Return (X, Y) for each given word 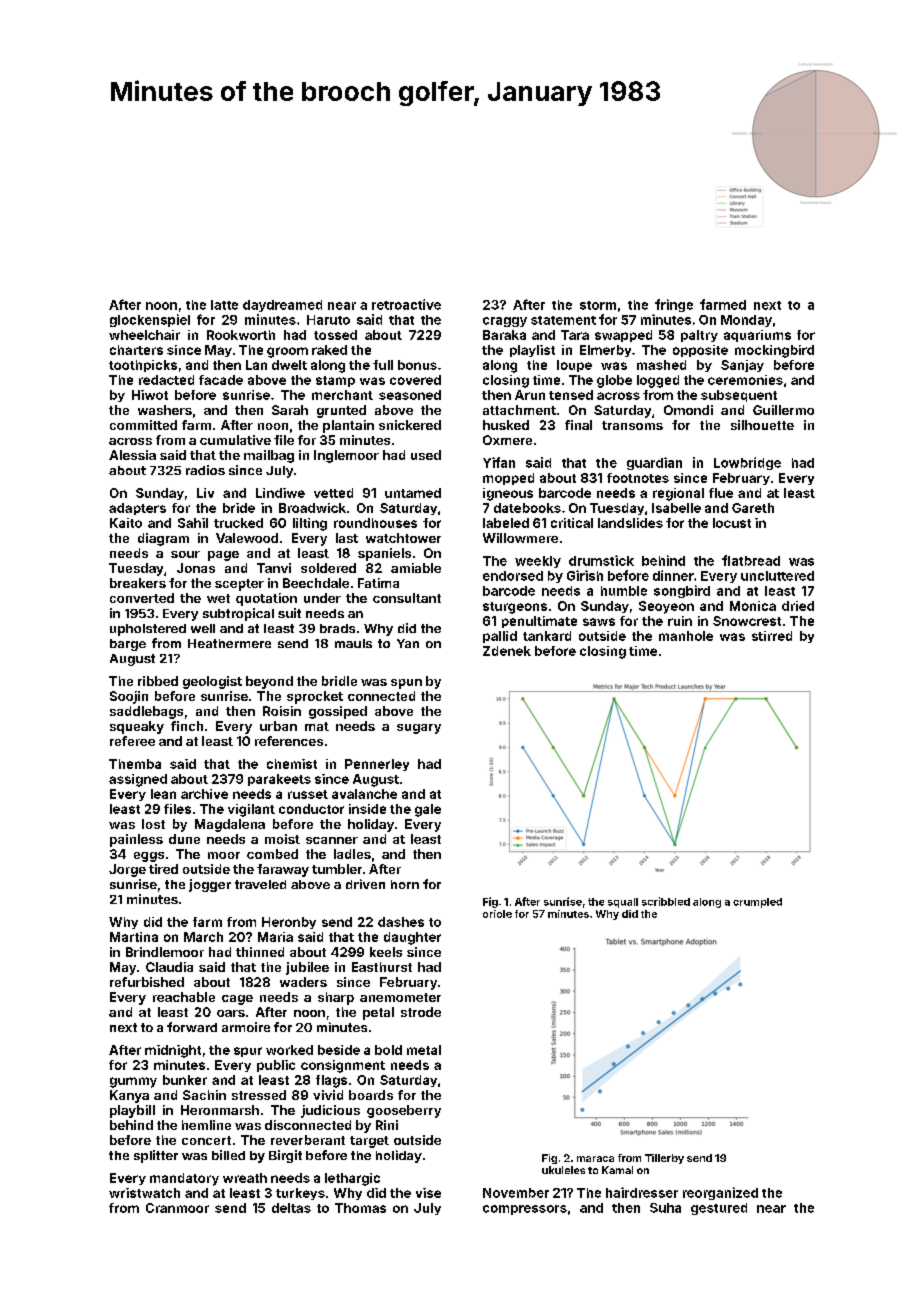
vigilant (251, 810)
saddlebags (146, 712)
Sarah (290, 410)
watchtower (403, 538)
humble (624, 591)
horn (405, 884)
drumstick (601, 560)
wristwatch (144, 1193)
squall (623, 903)
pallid (500, 637)
